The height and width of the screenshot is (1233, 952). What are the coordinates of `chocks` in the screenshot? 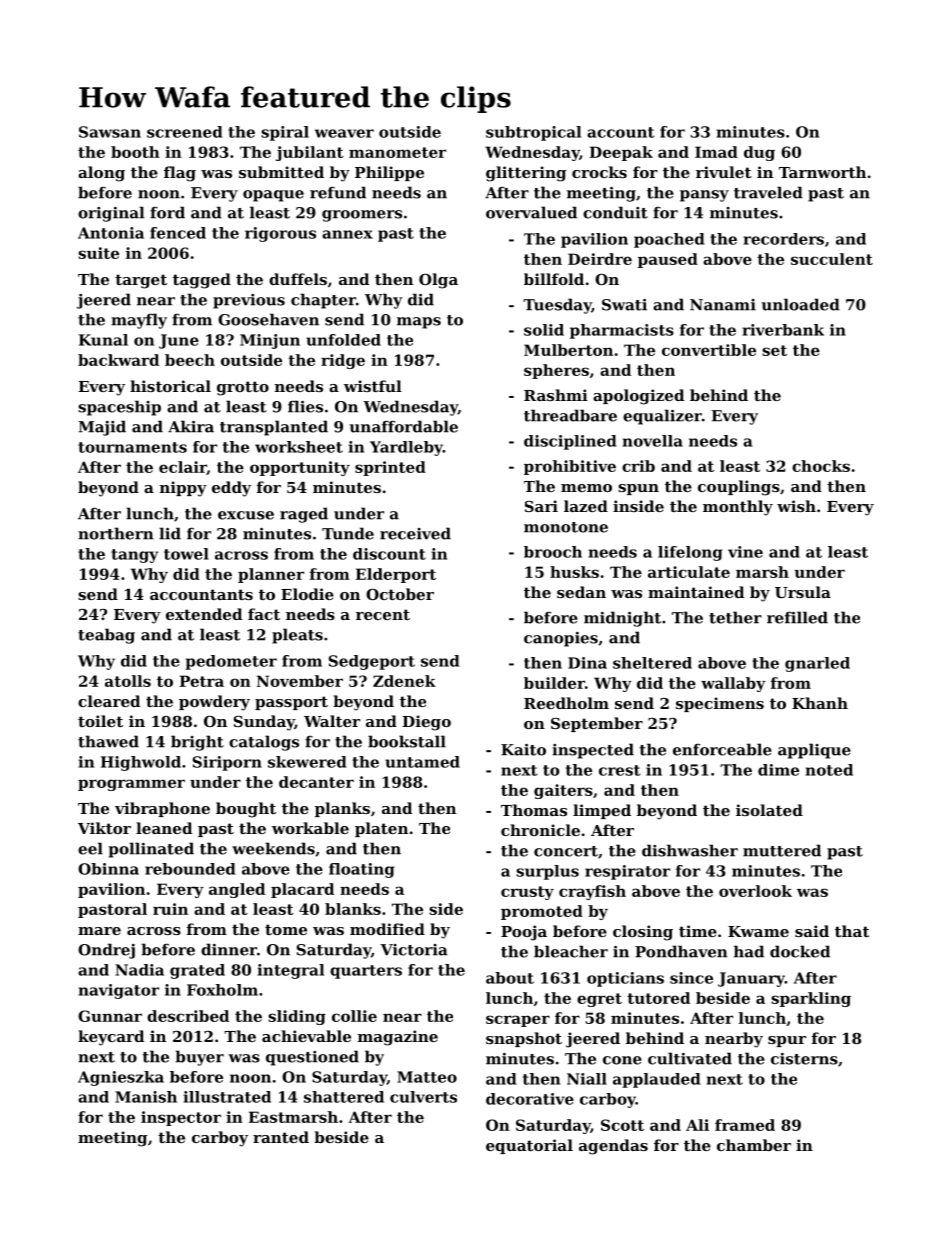 It's located at (821, 466).
